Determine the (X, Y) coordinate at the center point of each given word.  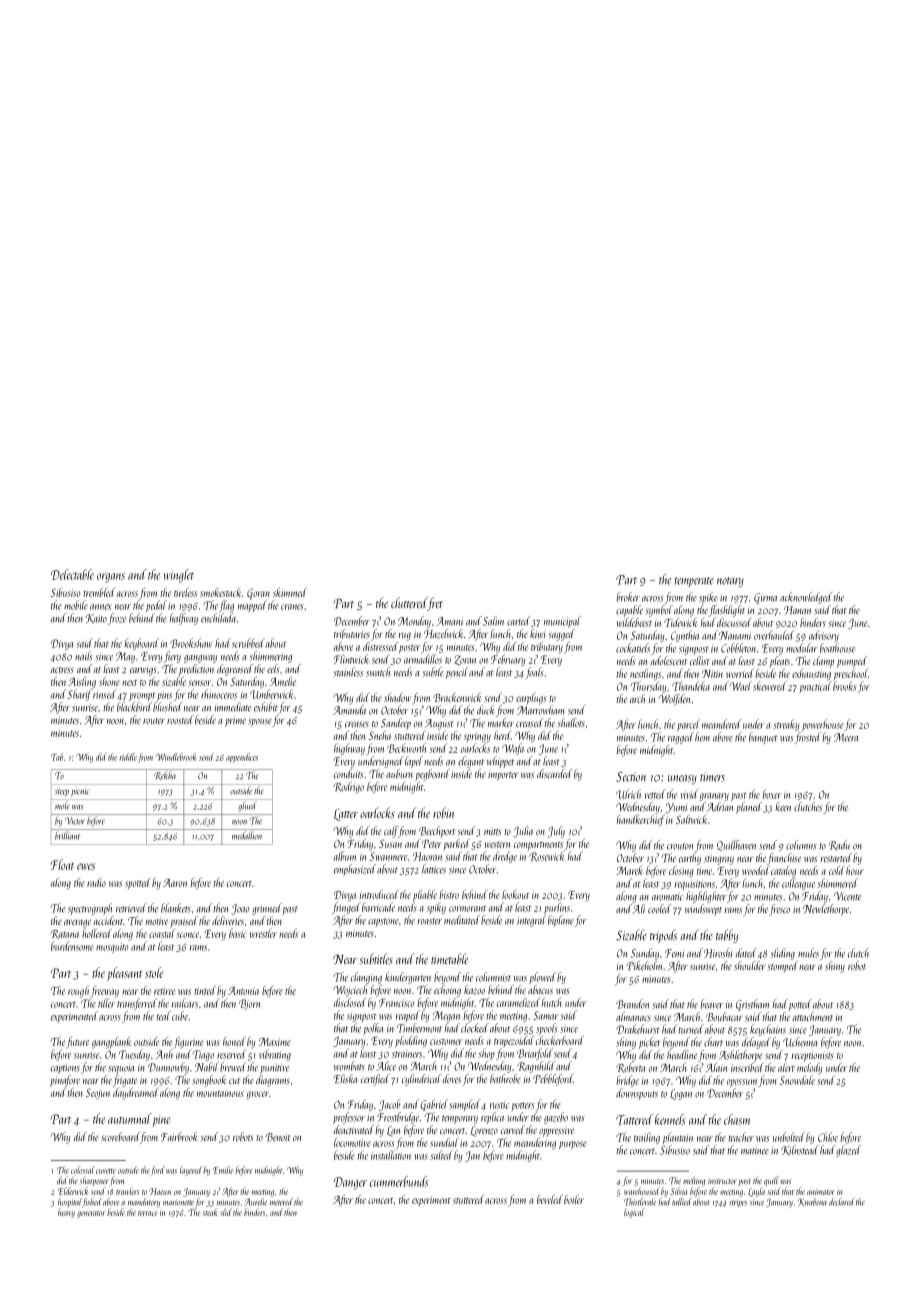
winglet (179, 576)
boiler (574, 1199)
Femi (674, 953)
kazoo (474, 990)
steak (210, 1212)
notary (730, 582)
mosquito (112, 948)
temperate (694, 582)
